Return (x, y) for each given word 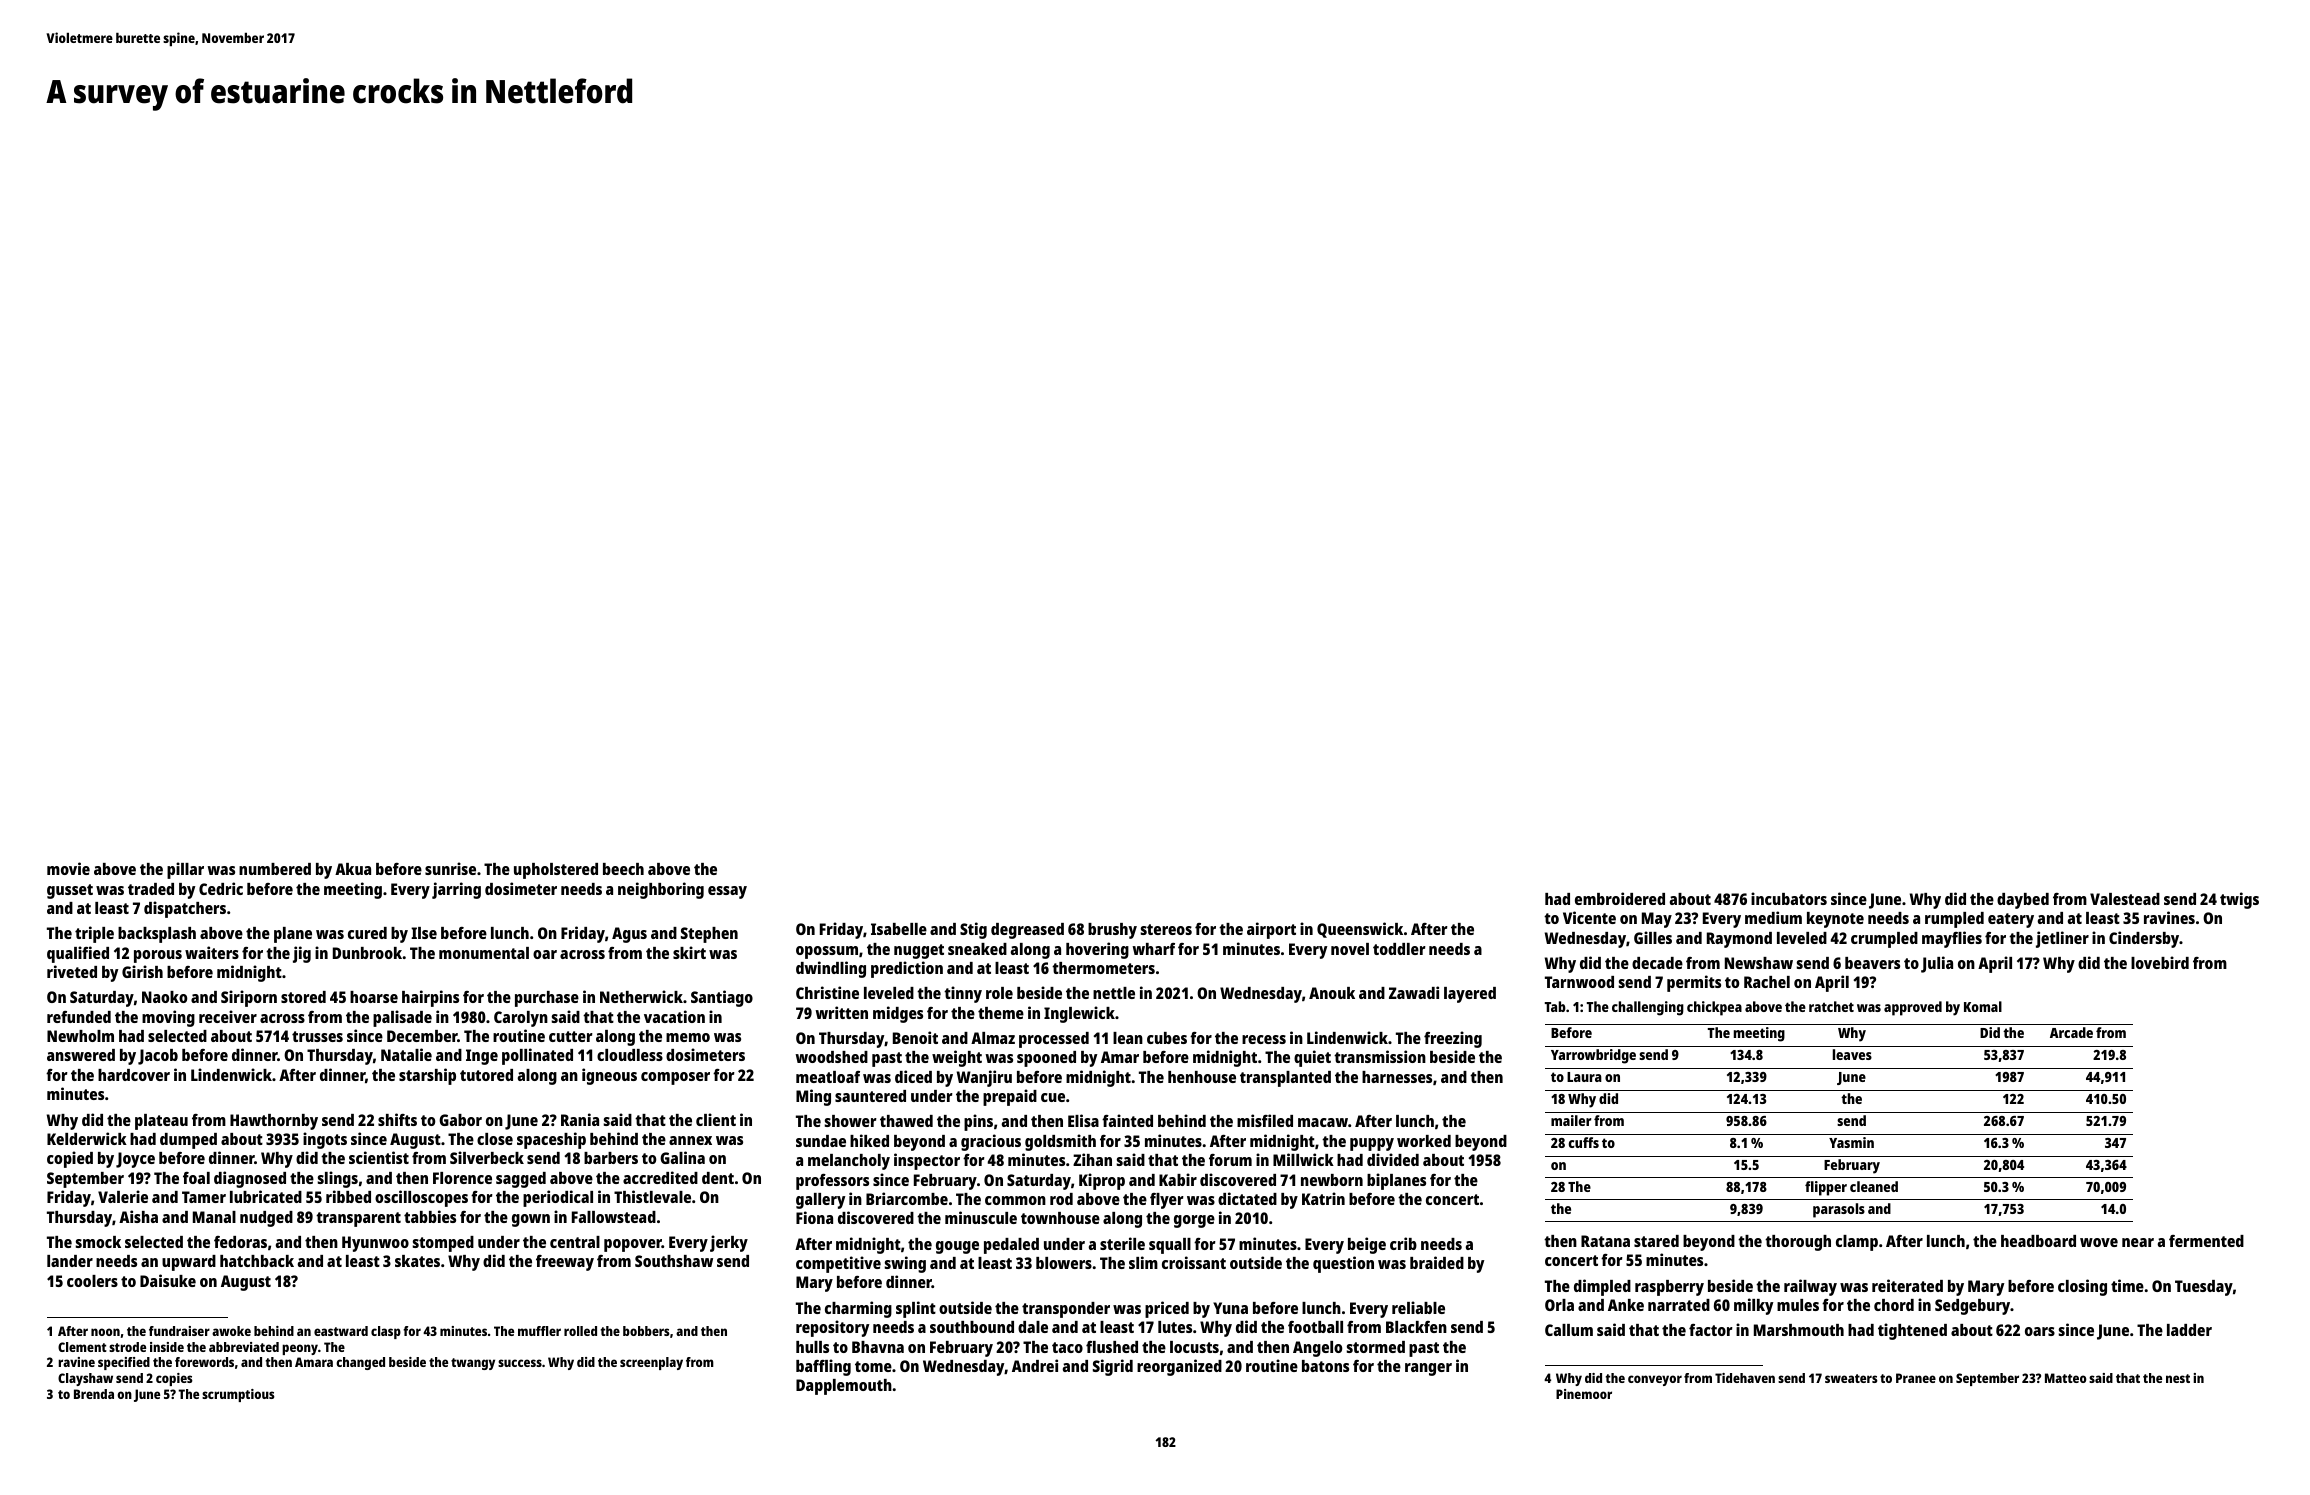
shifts (397, 1119)
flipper (1826, 1188)
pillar (185, 870)
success (520, 1363)
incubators (1789, 898)
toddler (1399, 949)
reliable (1418, 1307)
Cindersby (2144, 939)
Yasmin (1851, 1142)
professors (832, 1182)
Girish (142, 971)
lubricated (266, 1196)
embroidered (1620, 898)
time (2127, 1285)
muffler (539, 1331)
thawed (906, 1121)
